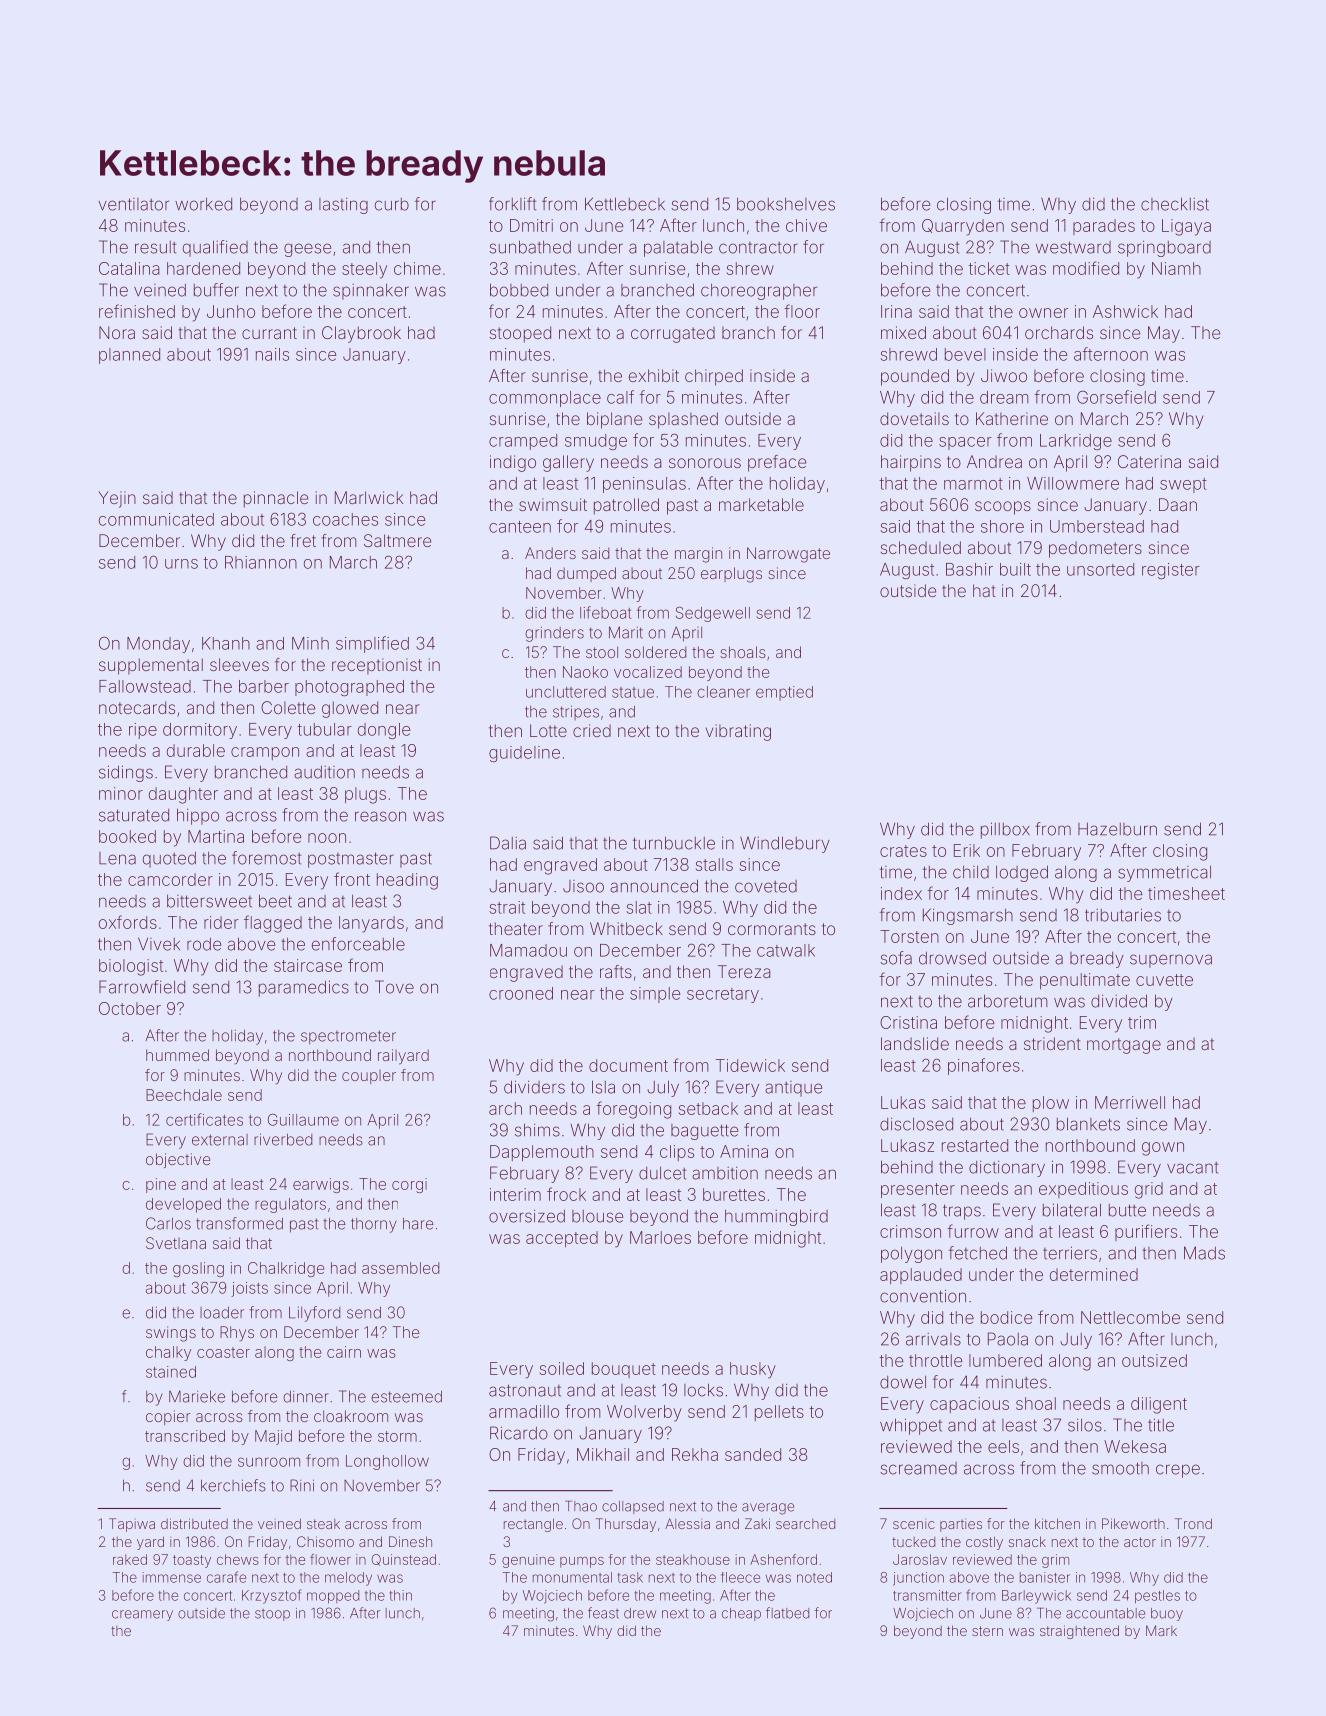  What do you see at coordinates (512, 204) in the screenshot?
I see `forklift` at bounding box center [512, 204].
